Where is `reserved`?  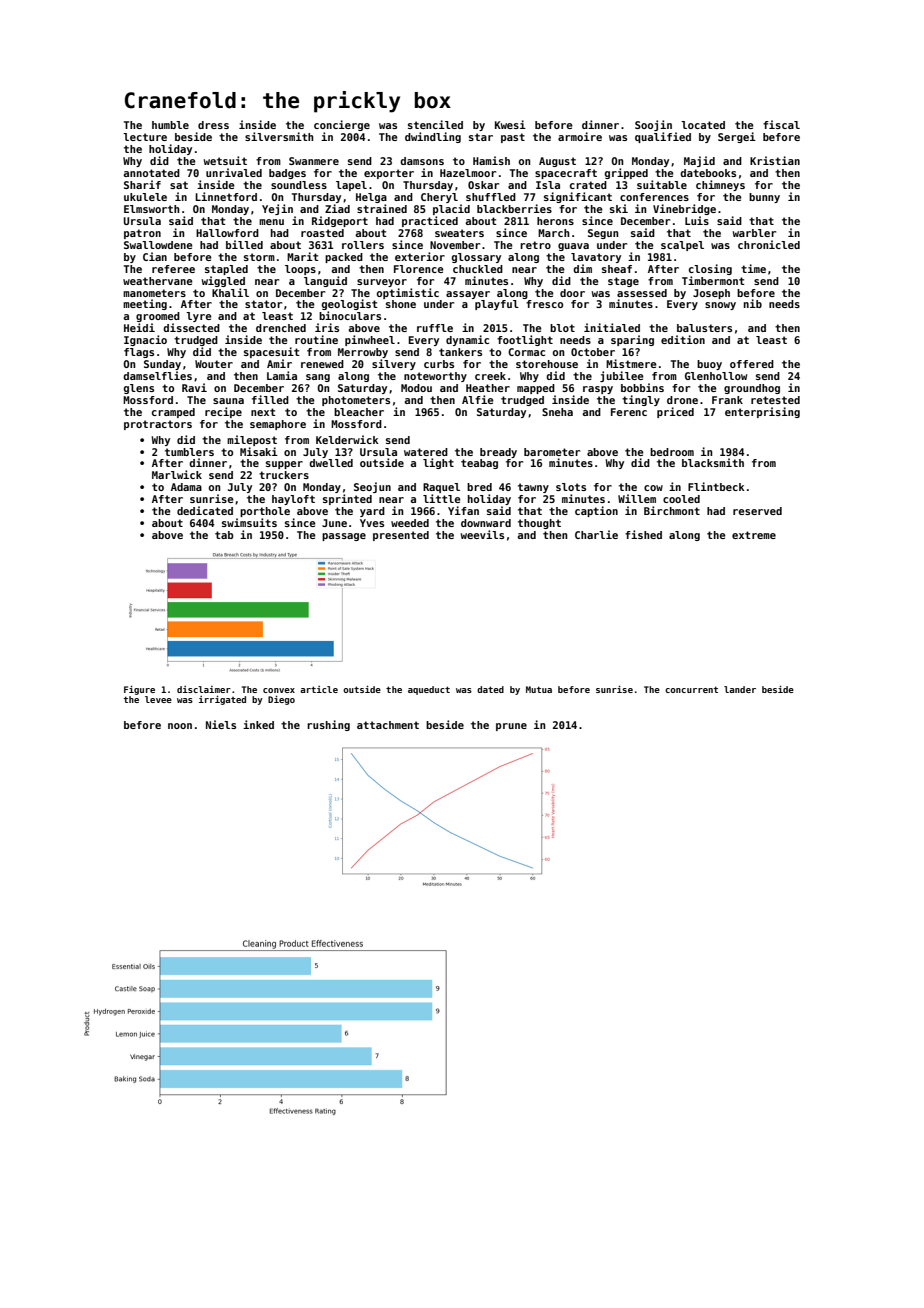 reserved is located at coordinates (757, 511).
